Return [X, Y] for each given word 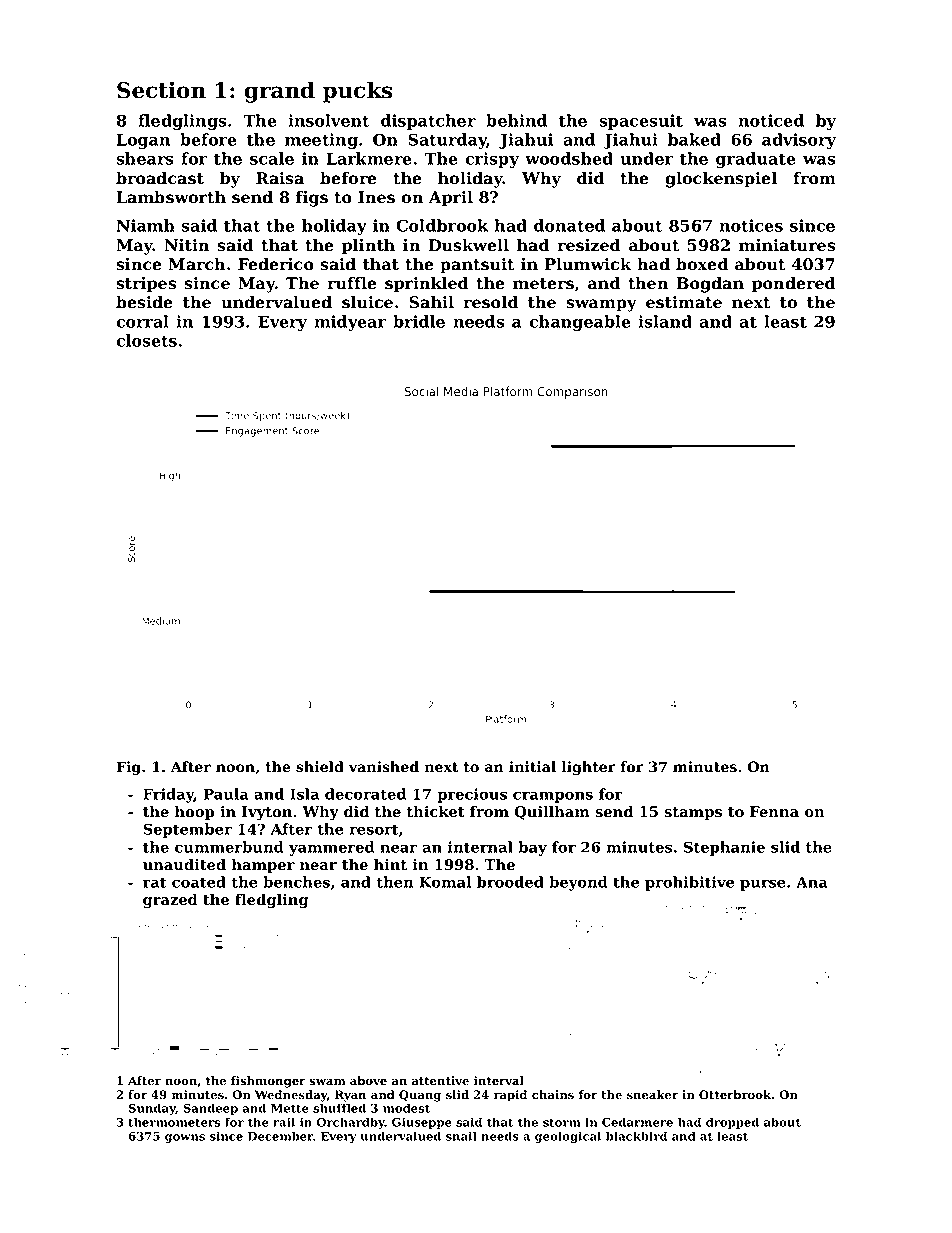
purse [763, 885]
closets [146, 340]
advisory [799, 141]
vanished [384, 767]
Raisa [280, 178]
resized [589, 245]
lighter [589, 768]
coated [199, 882]
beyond [578, 883]
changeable [580, 323]
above [368, 1081]
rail [284, 1122]
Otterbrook [735, 1095]
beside [144, 302]
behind [516, 120]
